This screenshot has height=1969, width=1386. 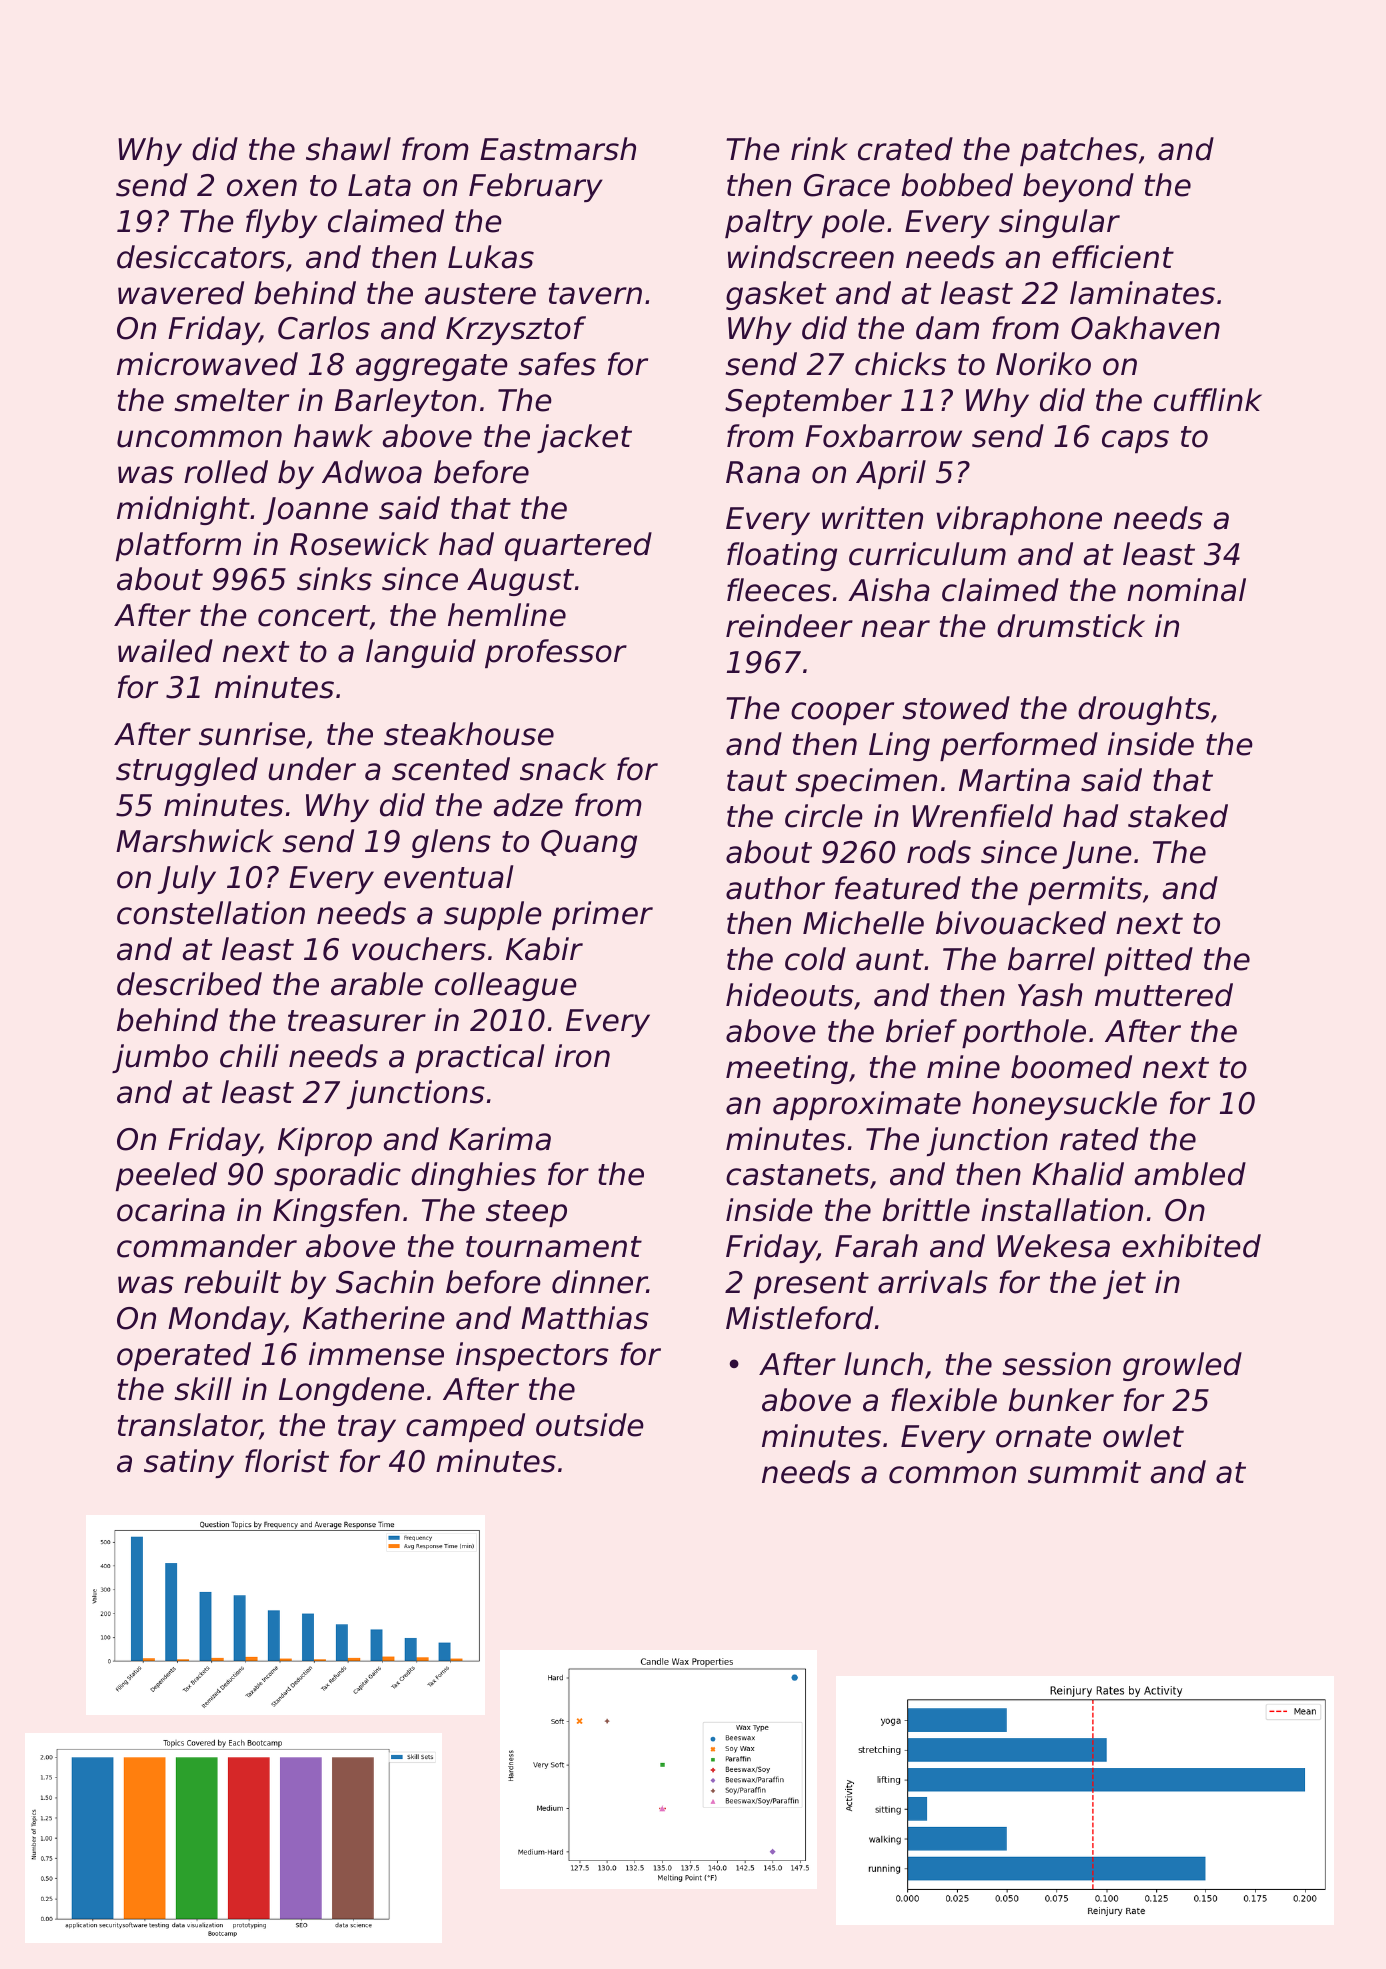 What do you see at coordinates (956, 708) in the screenshot?
I see `stowed` at bounding box center [956, 708].
